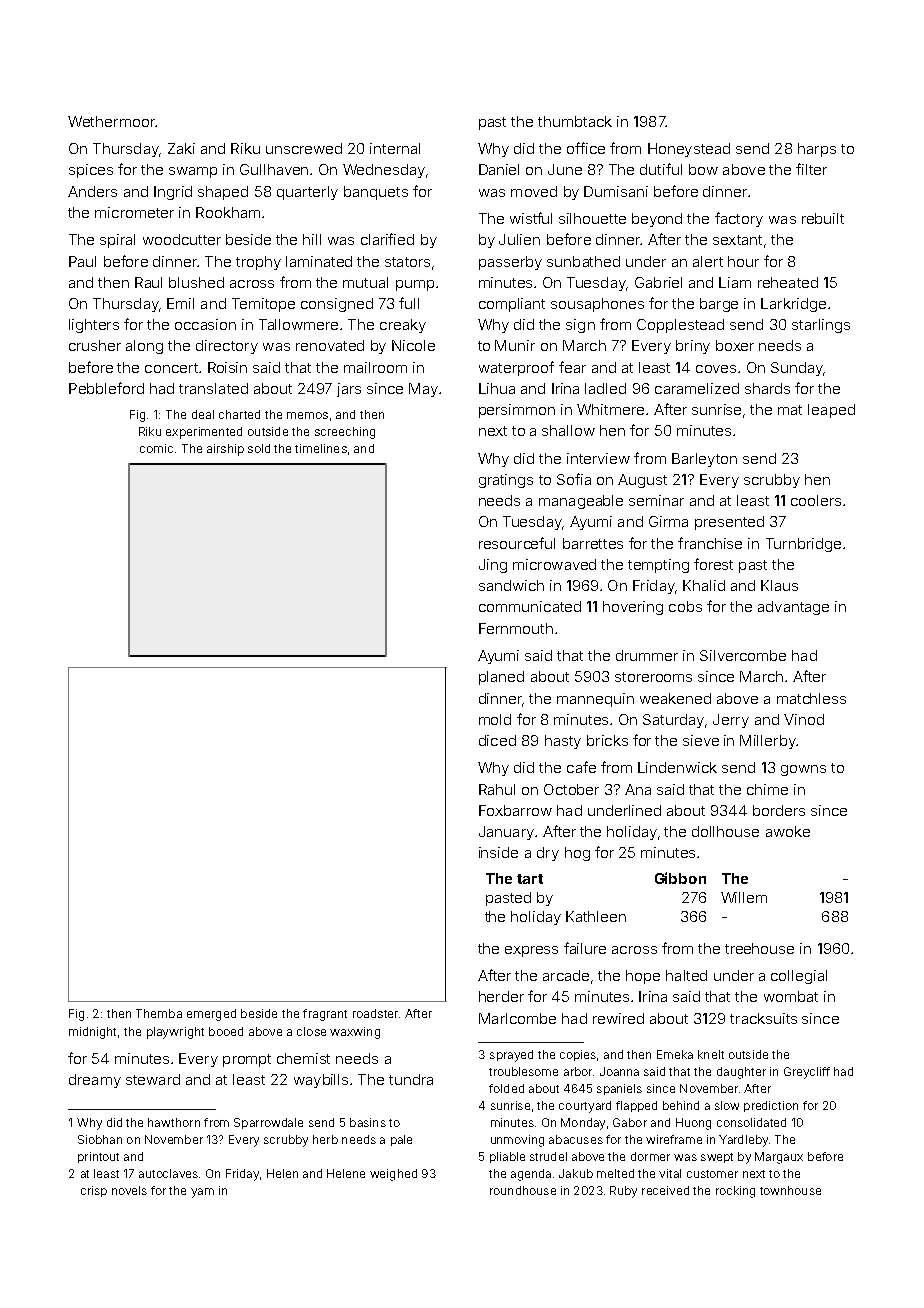 Image resolution: width=924 pixels, height=1308 pixels. Describe the element at coordinates (803, 770) in the page. I see `gowns` at that location.
